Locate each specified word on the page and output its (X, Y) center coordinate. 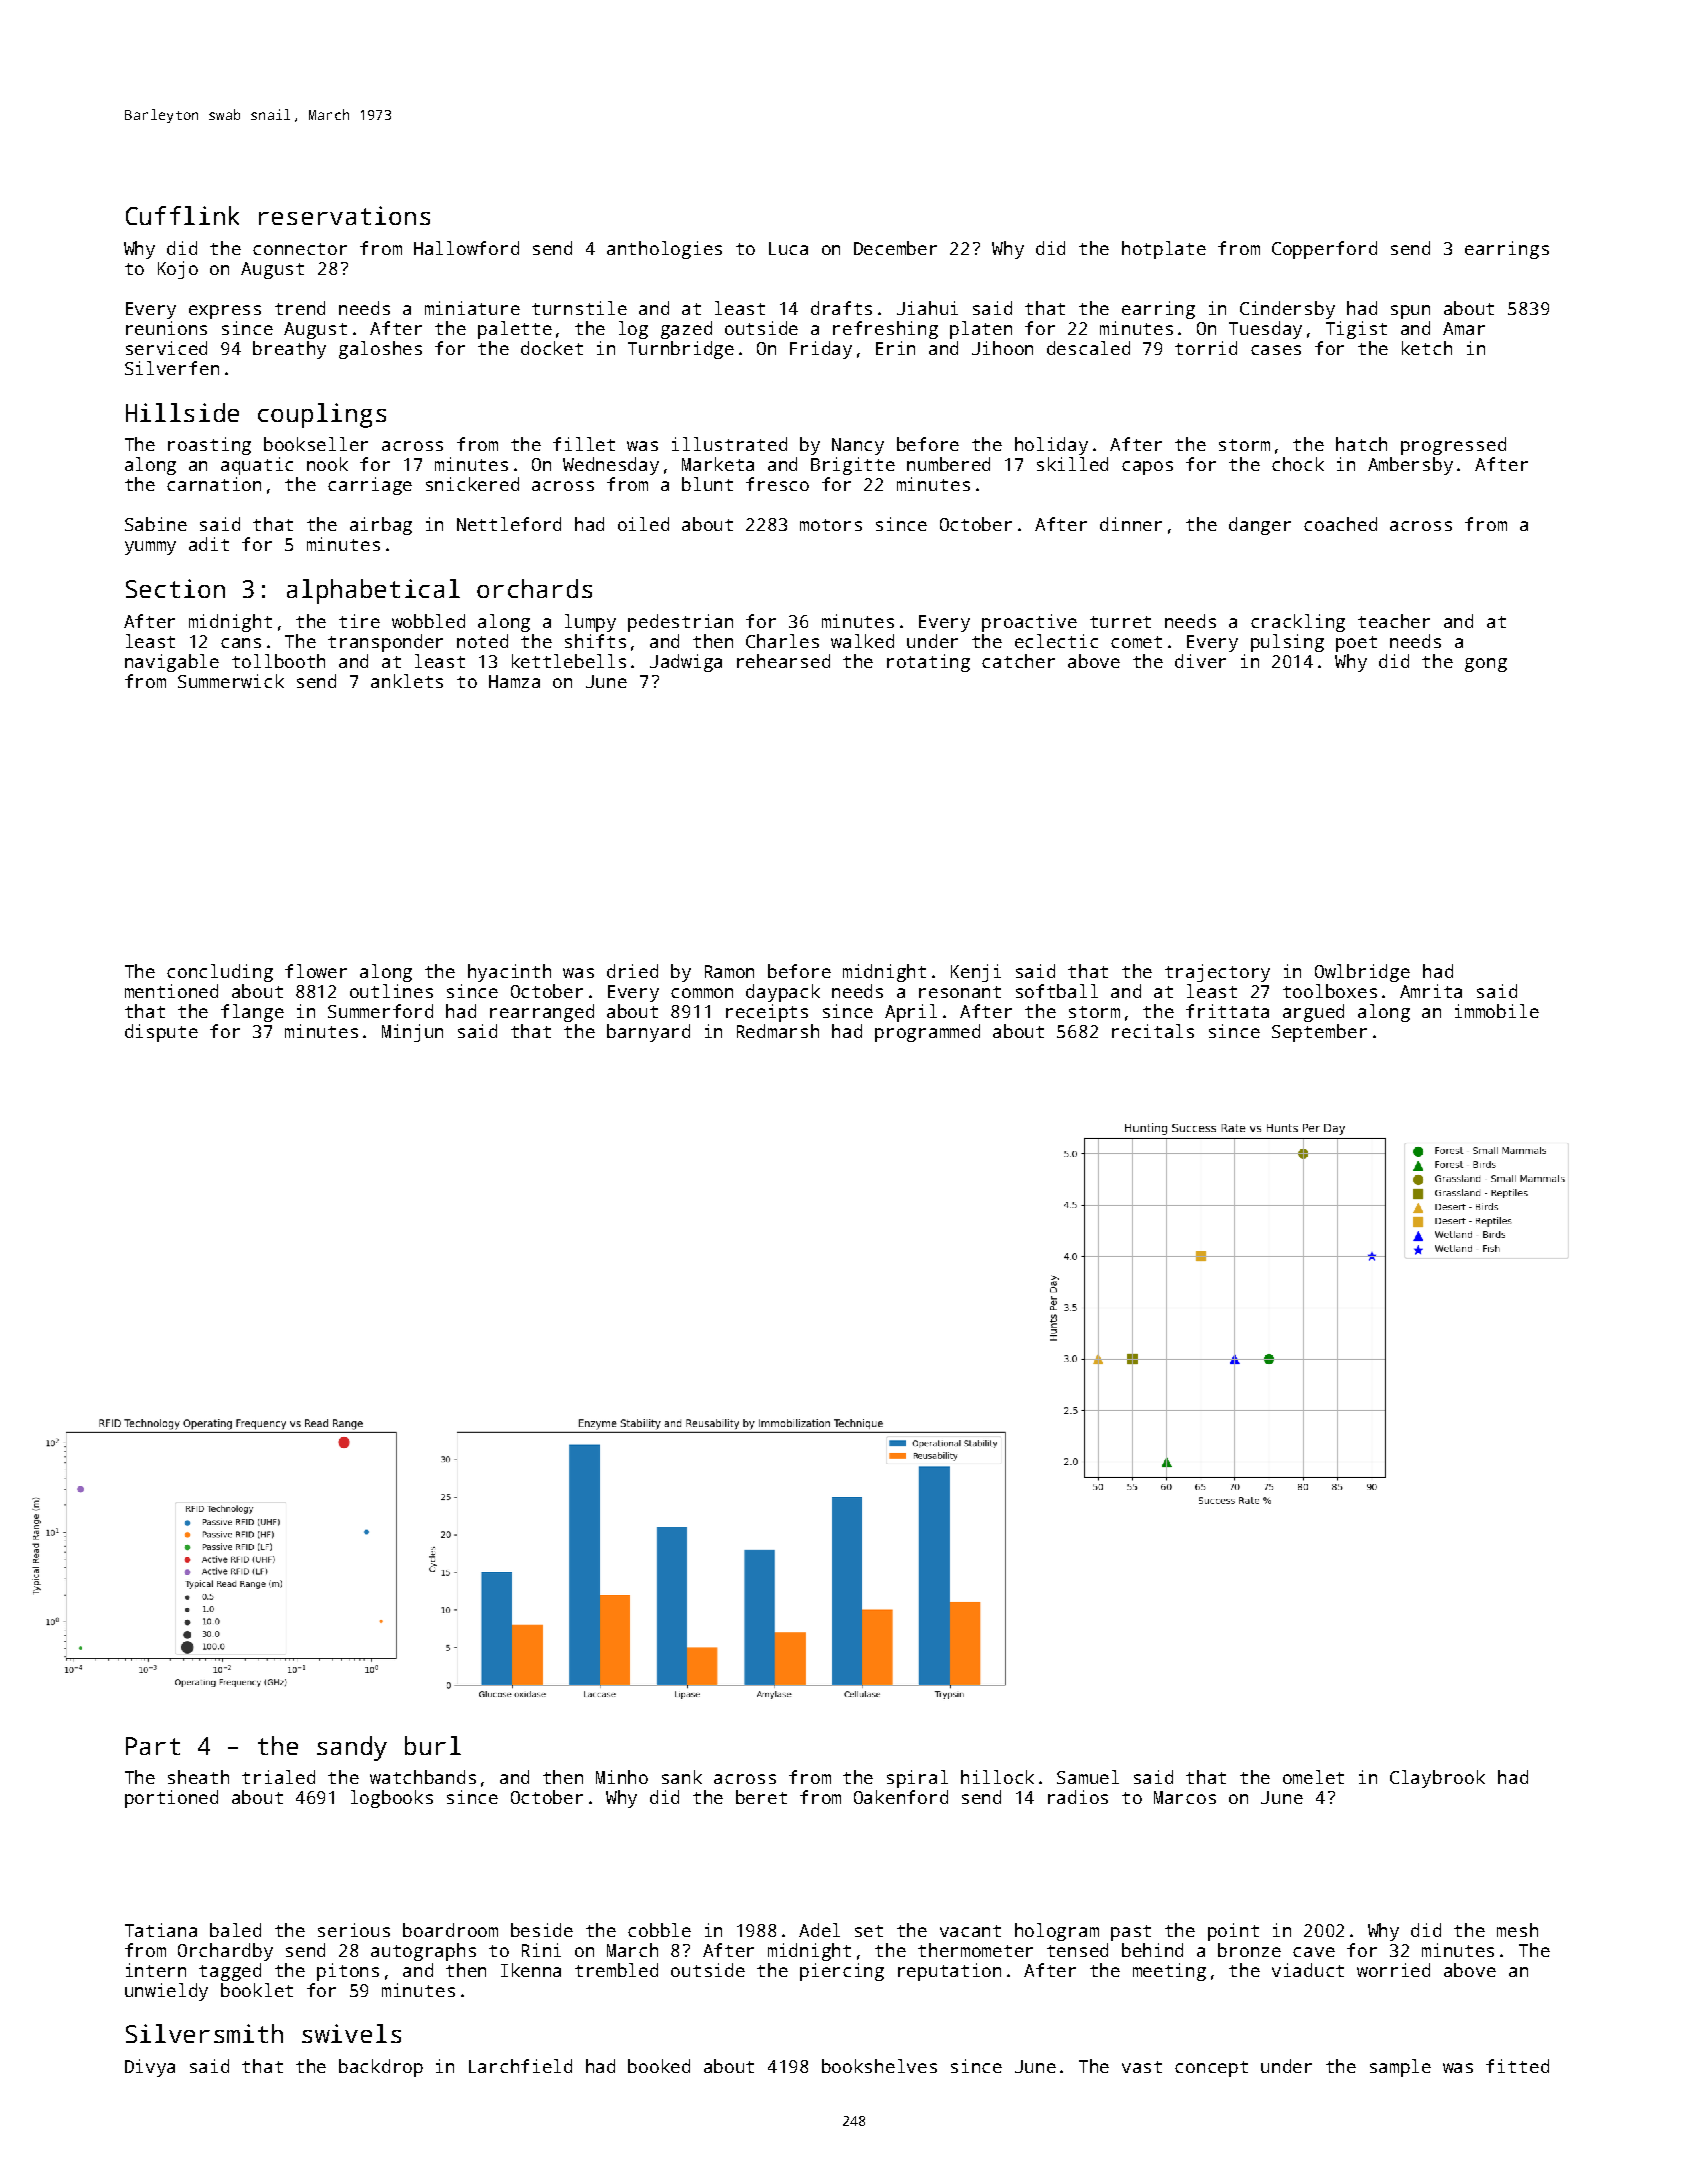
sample (1400, 2068)
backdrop (381, 2068)
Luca (788, 248)
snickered (472, 484)
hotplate (1164, 250)
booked (659, 2066)
